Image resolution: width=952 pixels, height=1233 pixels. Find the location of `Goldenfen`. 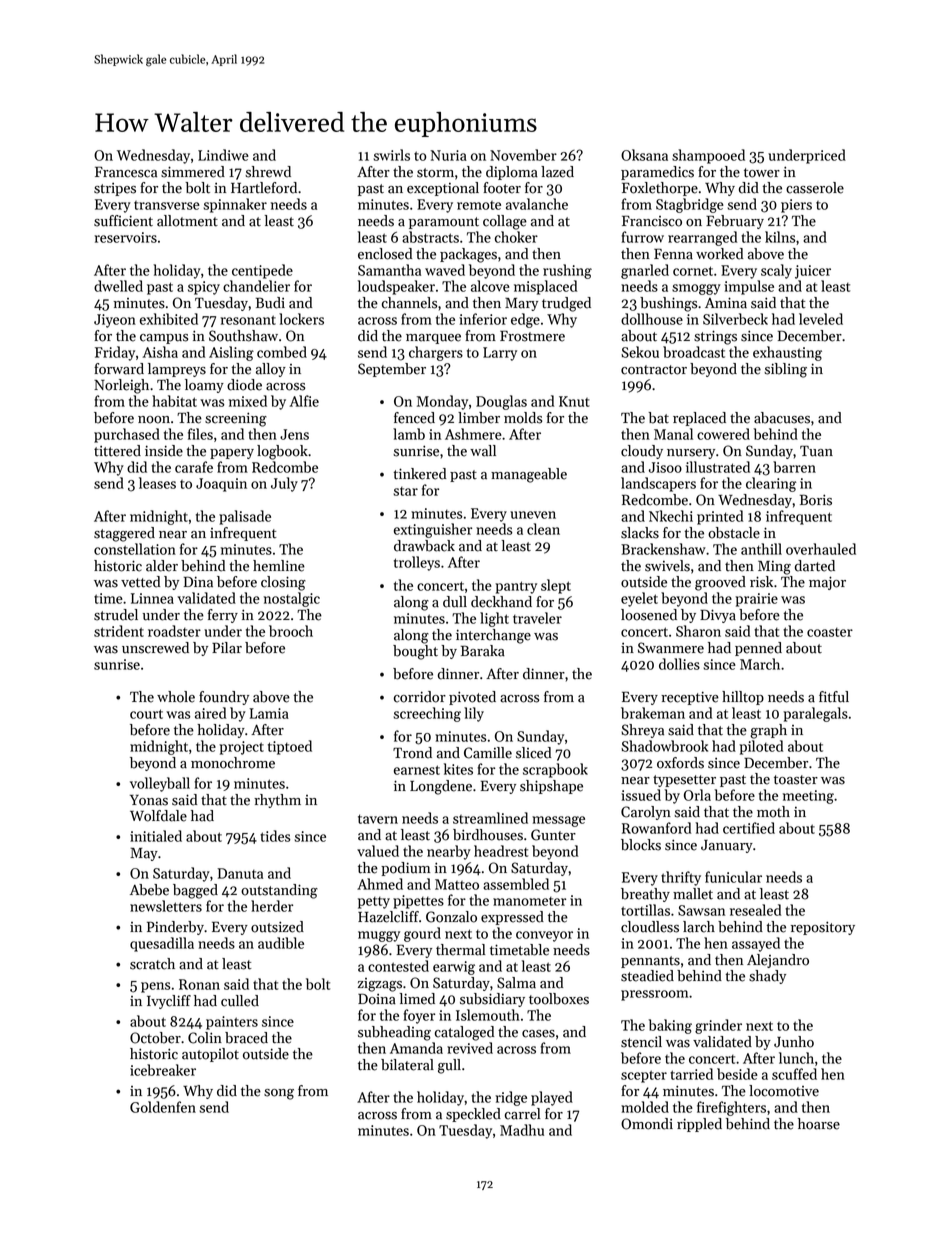

Goldenfen is located at coordinates (163, 1107).
